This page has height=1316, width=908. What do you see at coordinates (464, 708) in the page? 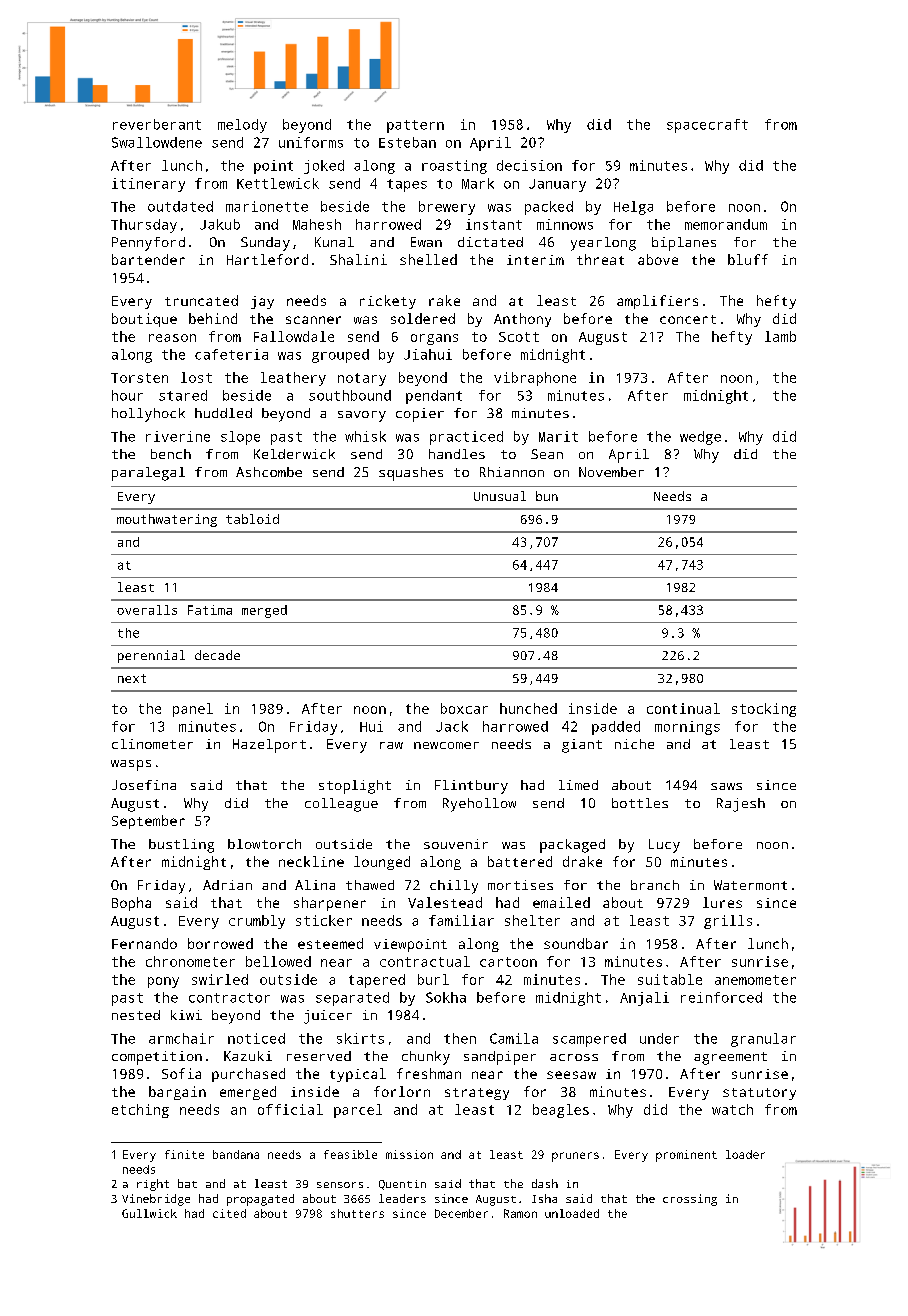
I see `boxcar` at bounding box center [464, 708].
